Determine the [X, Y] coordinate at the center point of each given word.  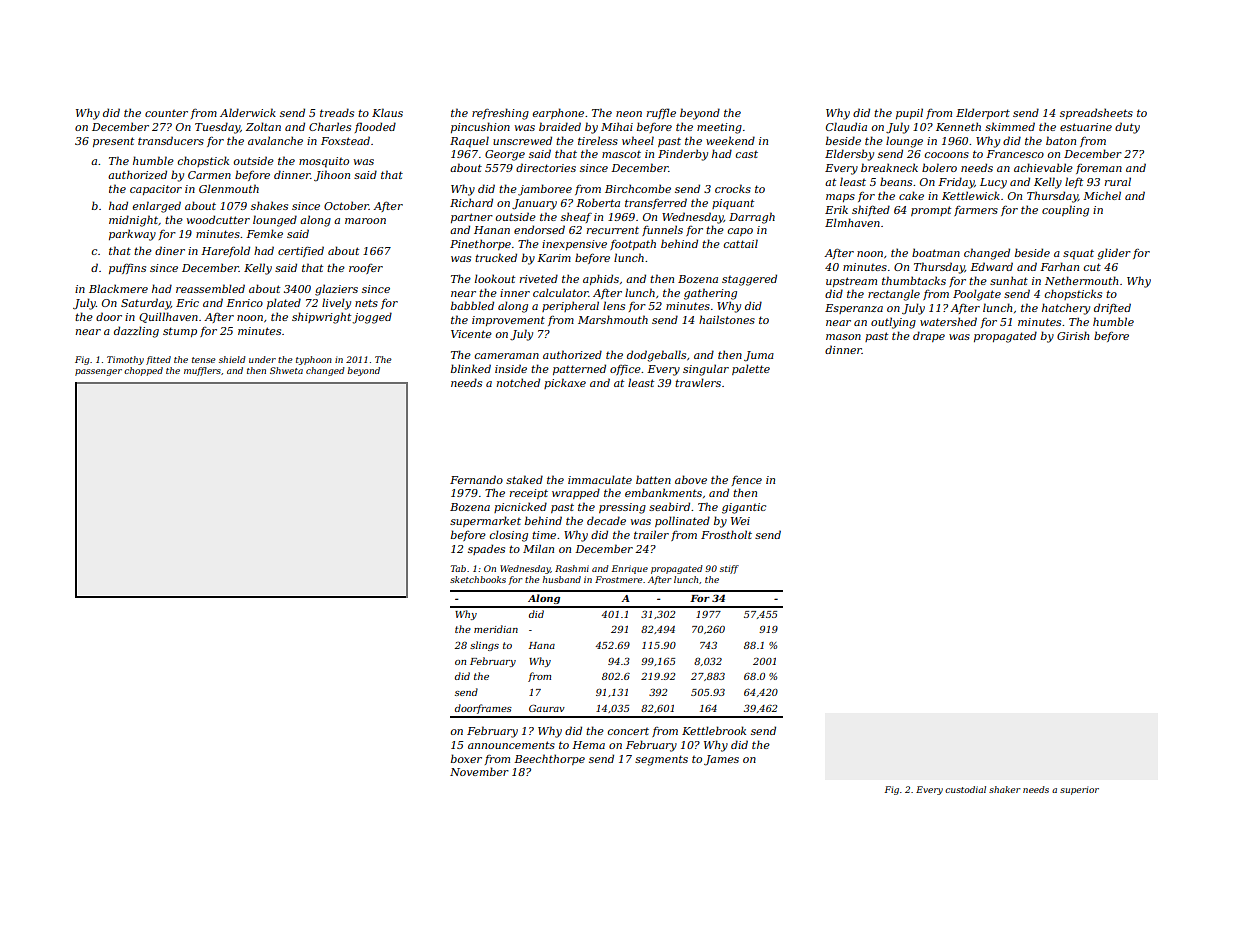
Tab [458, 568]
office [625, 370]
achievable [1043, 167]
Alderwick [248, 112]
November [479, 771]
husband [562, 579]
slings [484, 646]
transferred [656, 203]
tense [204, 360]
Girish [1073, 335]
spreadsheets [1096, 113]
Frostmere [619, 579]
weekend [730, 140]
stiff [729, 569]
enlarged [157, 207]
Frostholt [726, 534]
